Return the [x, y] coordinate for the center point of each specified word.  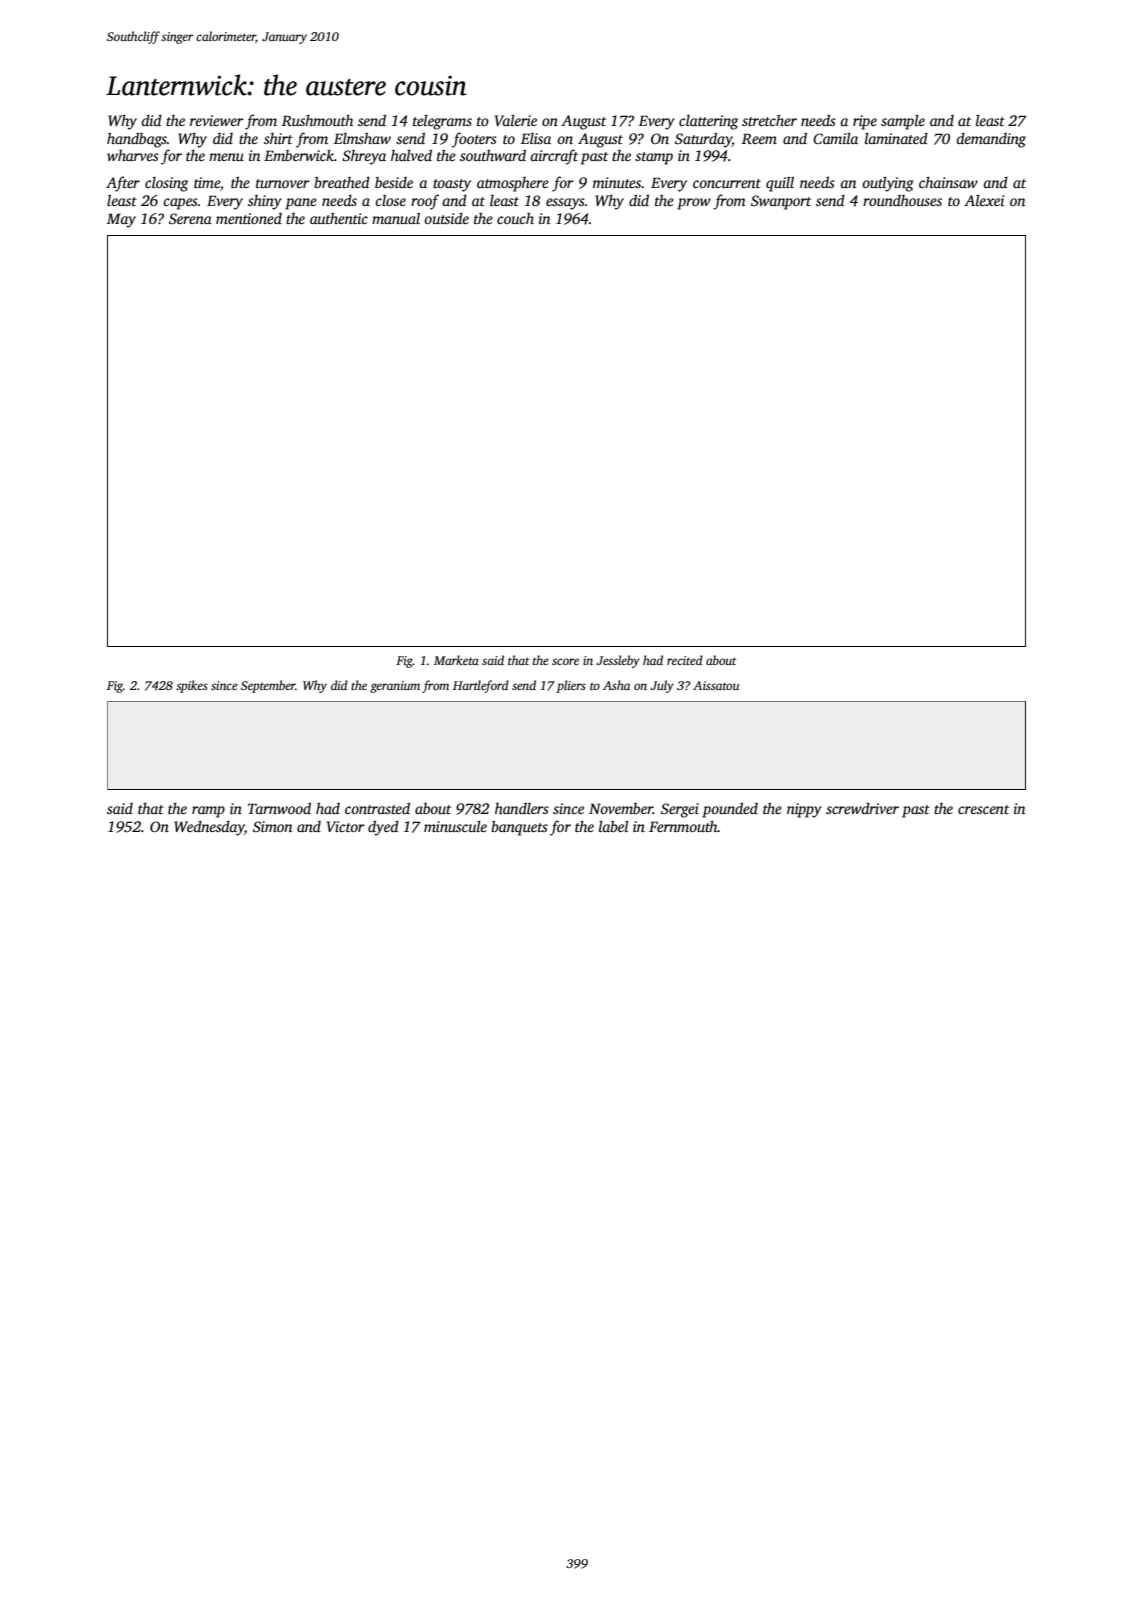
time [207, 182]
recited [685, 660]
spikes [192, 686]
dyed [383, 828]
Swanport [781, 202]
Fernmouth [683, 826]
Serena [190, 218]
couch [515, 218]
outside [446, 218]
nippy [804, 810]
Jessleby [618, 661]
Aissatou [716, 685]
